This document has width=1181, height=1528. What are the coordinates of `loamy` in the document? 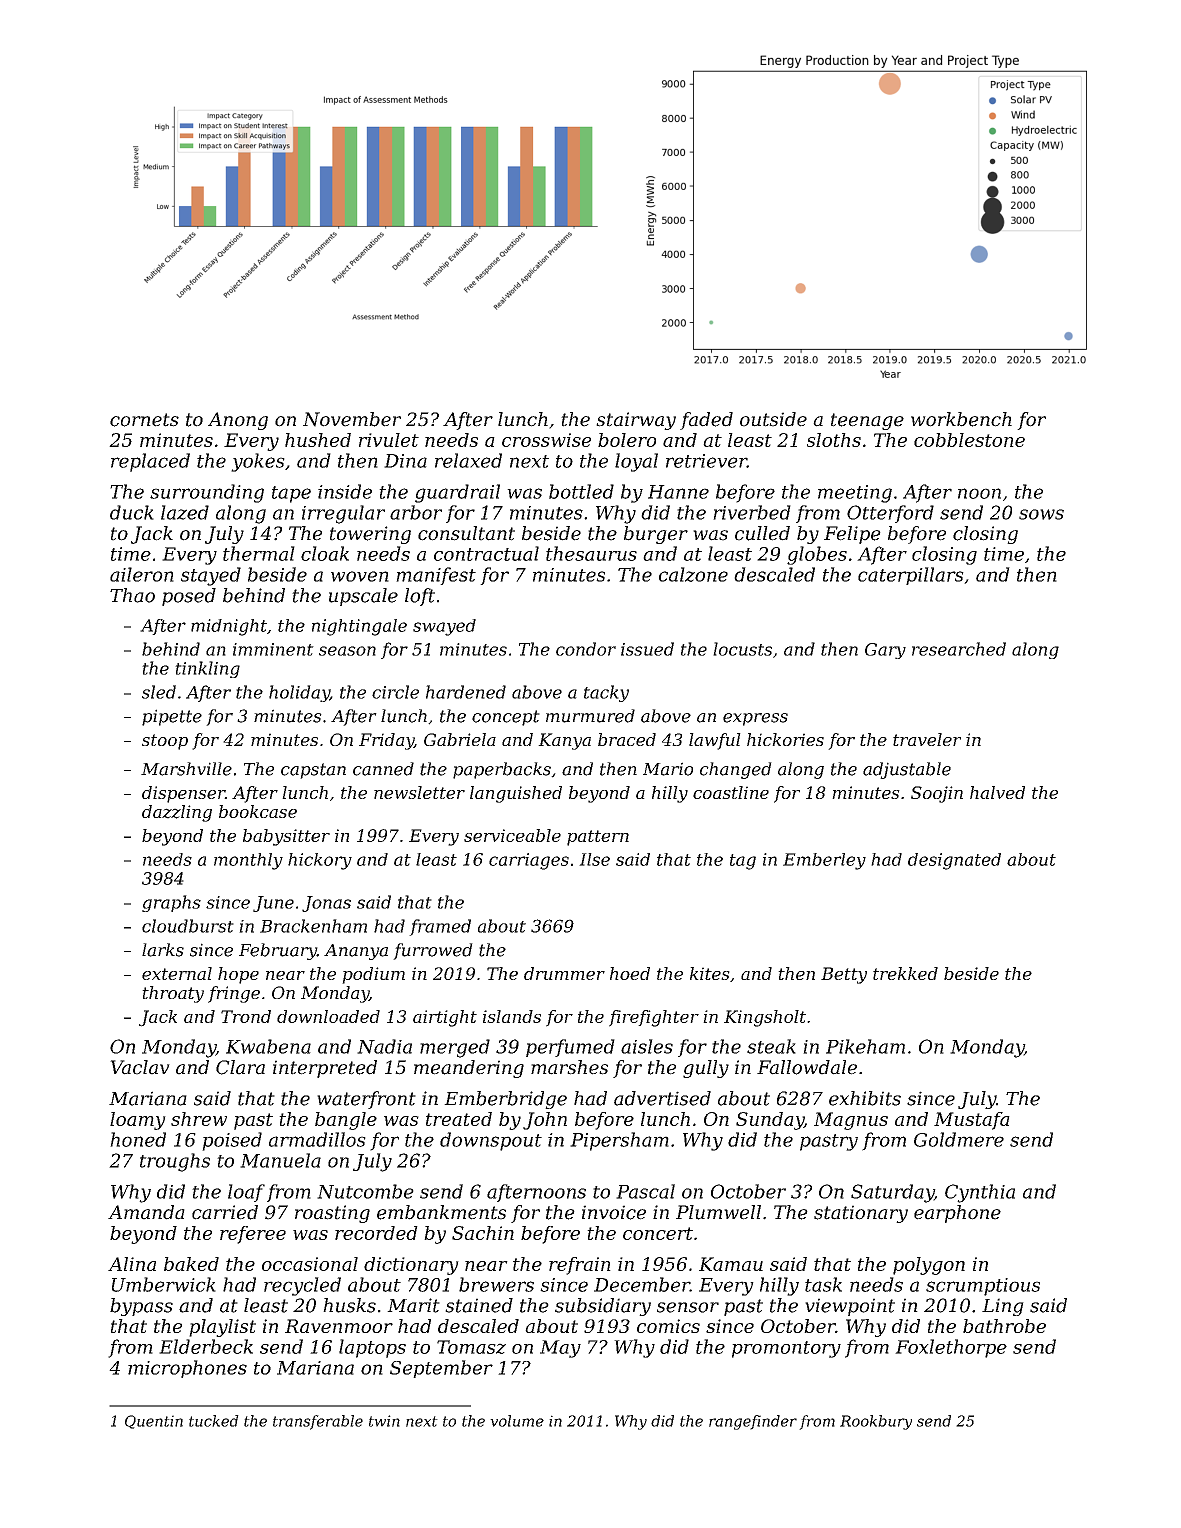 It's located at (138, 1121).
